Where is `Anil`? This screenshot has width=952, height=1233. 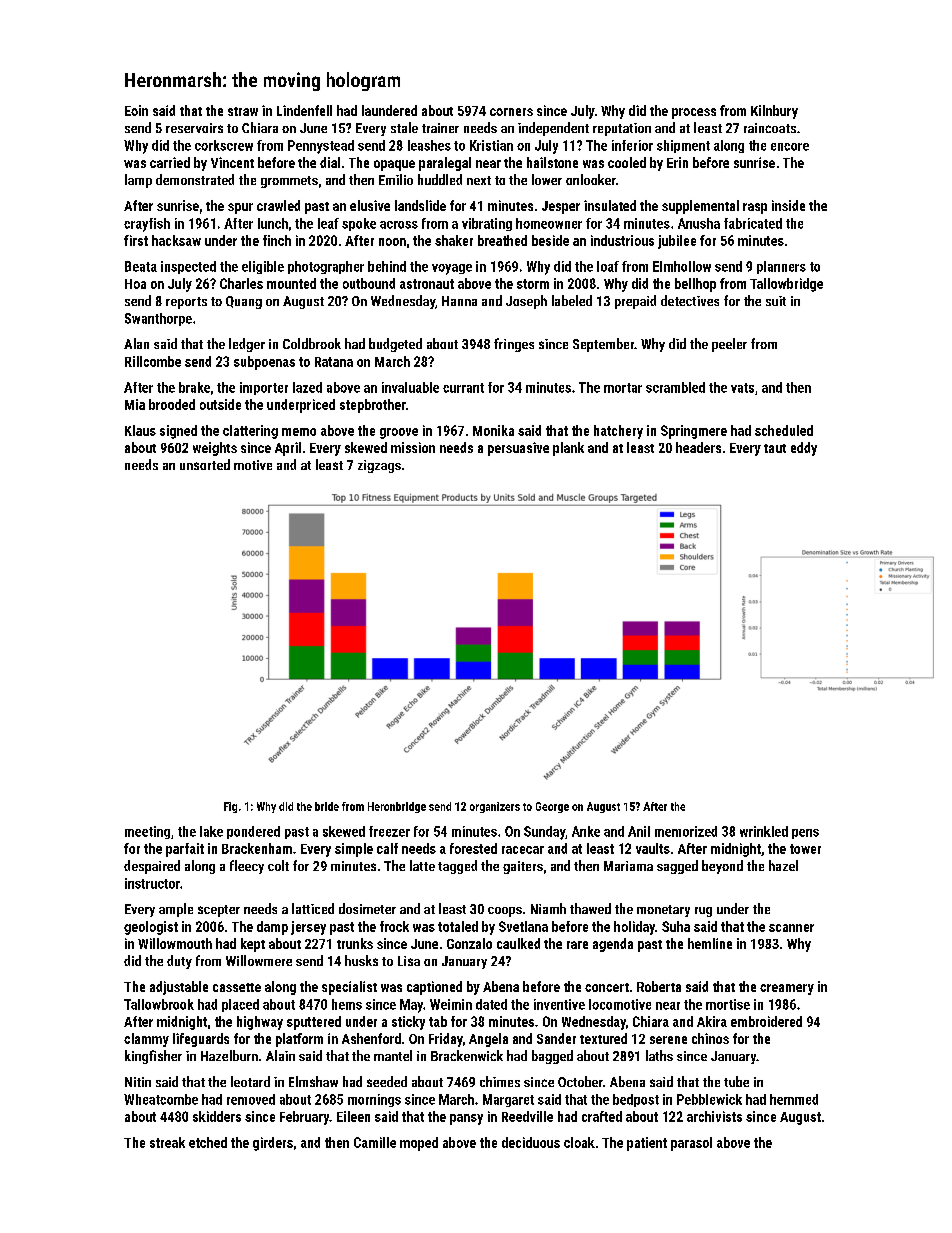
Anil is located at coordinates (639, 831).
